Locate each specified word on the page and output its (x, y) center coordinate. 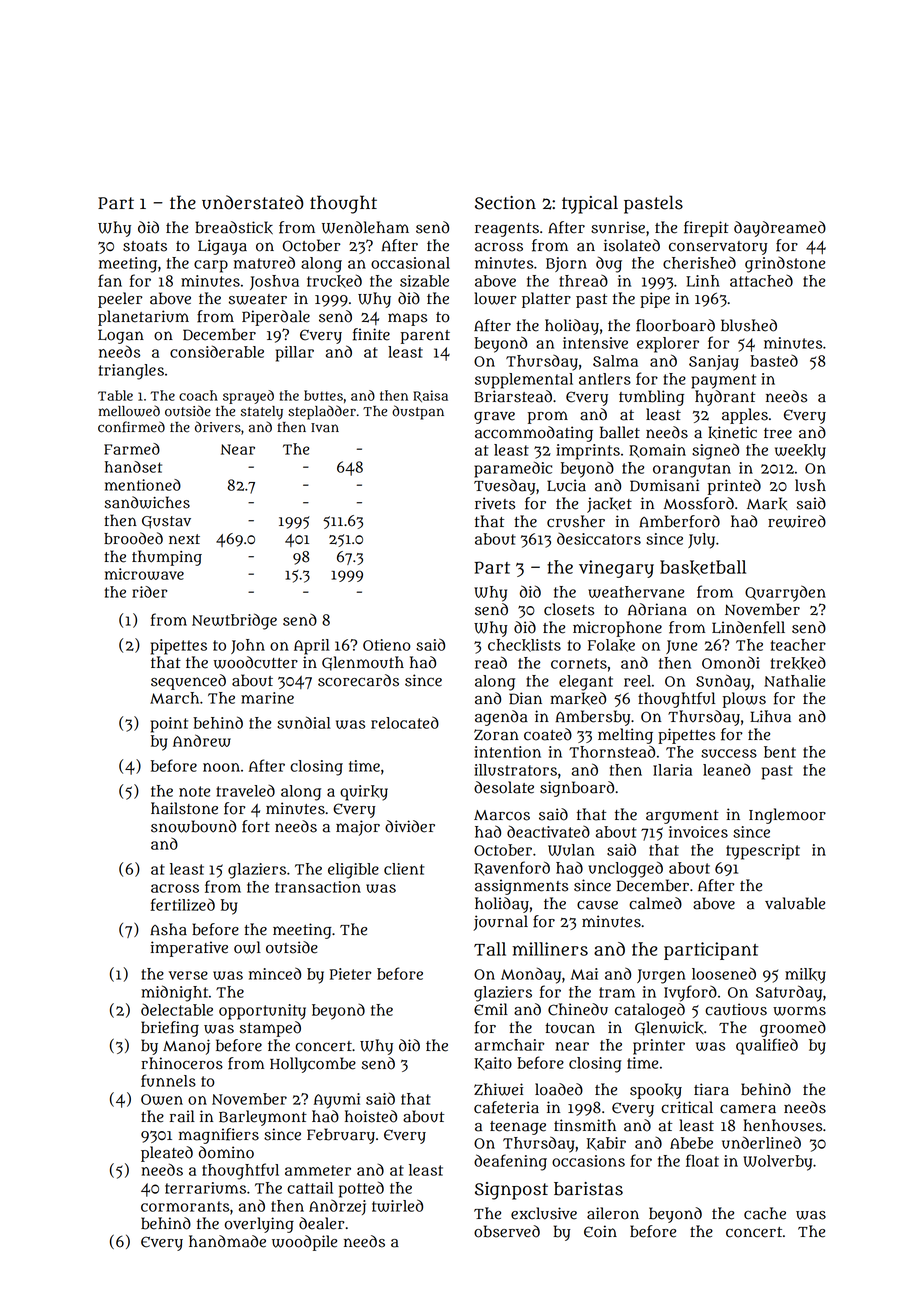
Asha (168, 929)
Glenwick (669, 1028)
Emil (491, 1009)
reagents (507, 230)
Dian (525, 698)
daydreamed (780, 229)
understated (253, 202)
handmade (227, 1241)
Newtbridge (234, 621)
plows (744, 700)
